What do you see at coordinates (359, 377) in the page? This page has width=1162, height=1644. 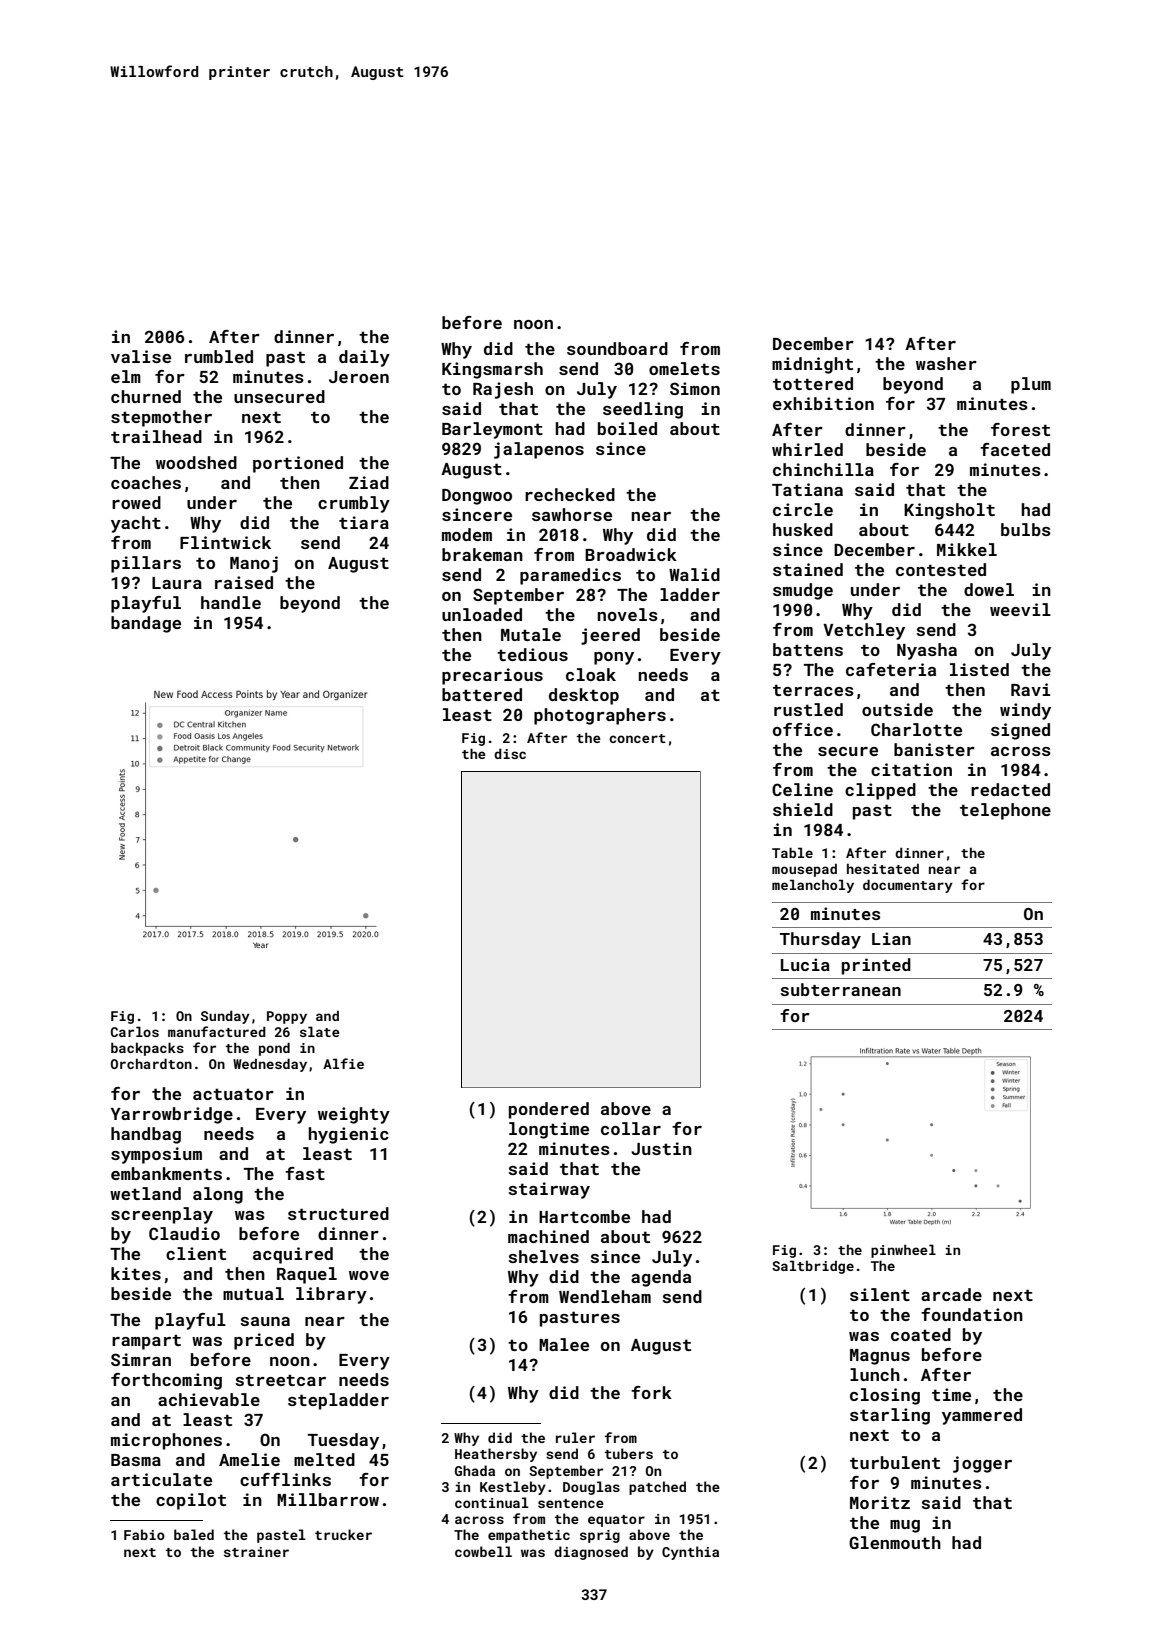 I see `Jeroen` at bounding box center [359, 377].
